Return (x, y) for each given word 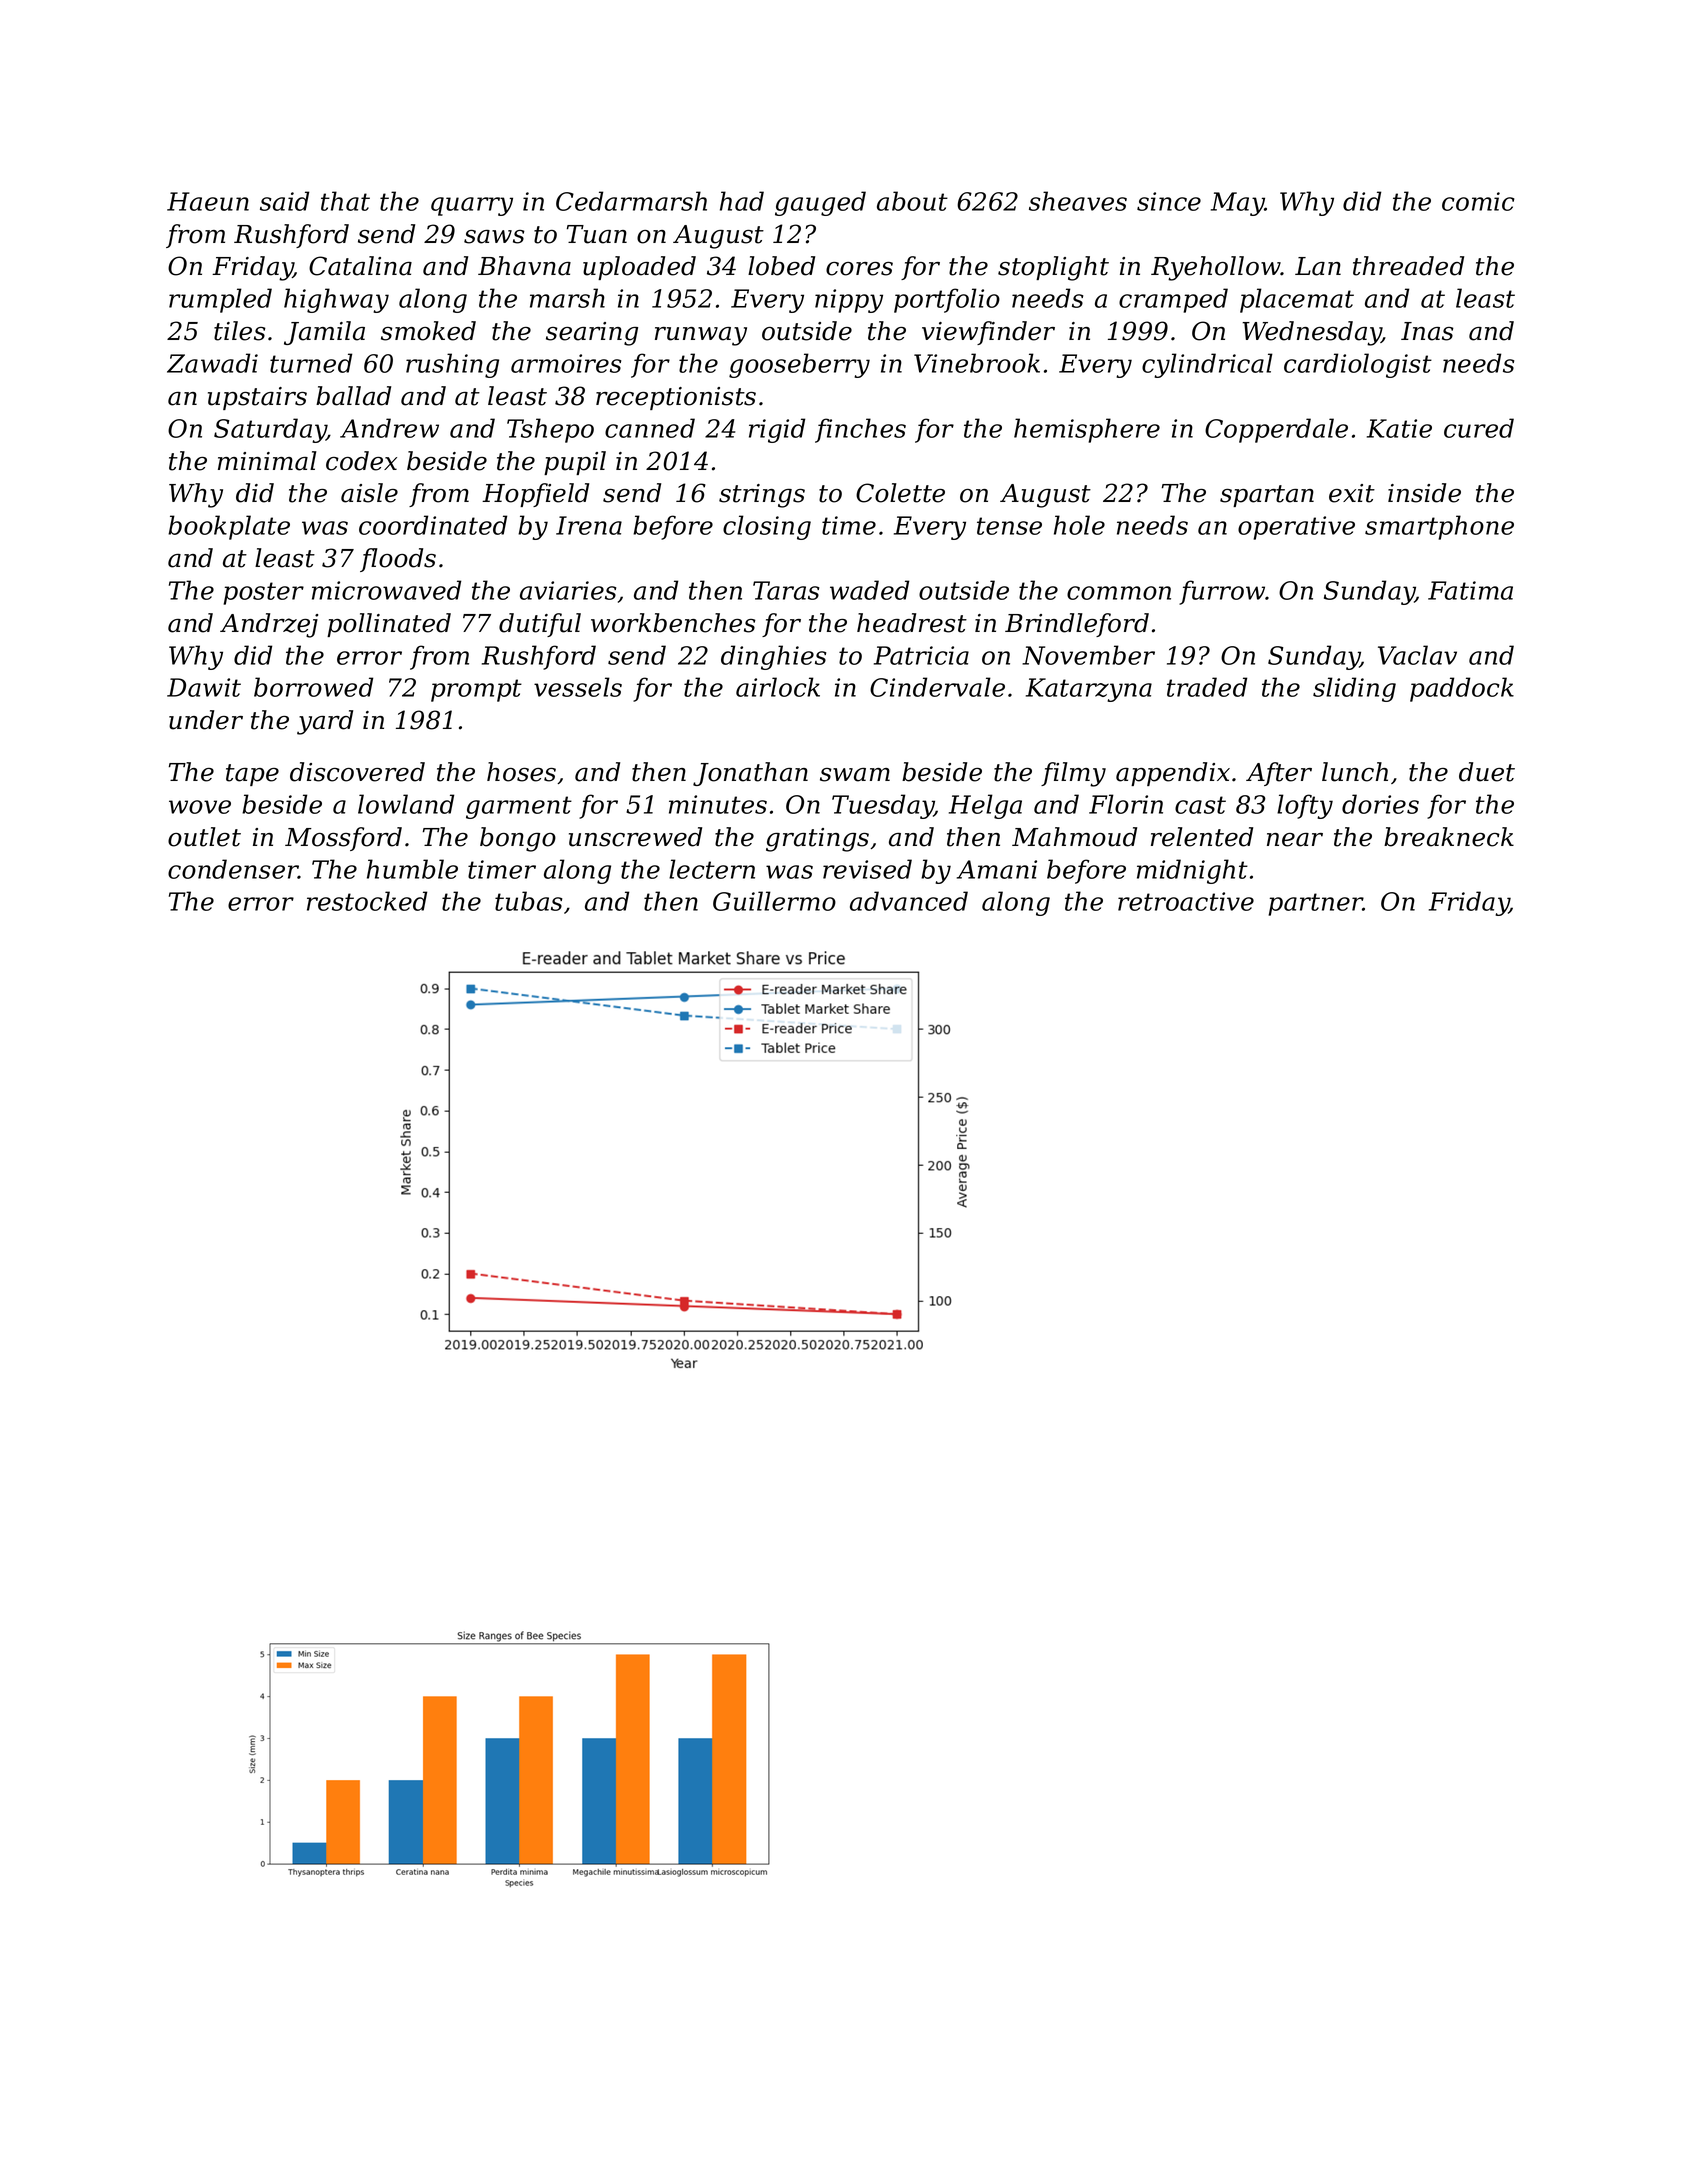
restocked (367, 901)
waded (869, 590)
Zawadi (212, 363)
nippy (849, 301)
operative (1296, 528)
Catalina (360, 266)
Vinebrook (977, 363)
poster (263, 593)
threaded (1408, 266)
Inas (1427, 331)
